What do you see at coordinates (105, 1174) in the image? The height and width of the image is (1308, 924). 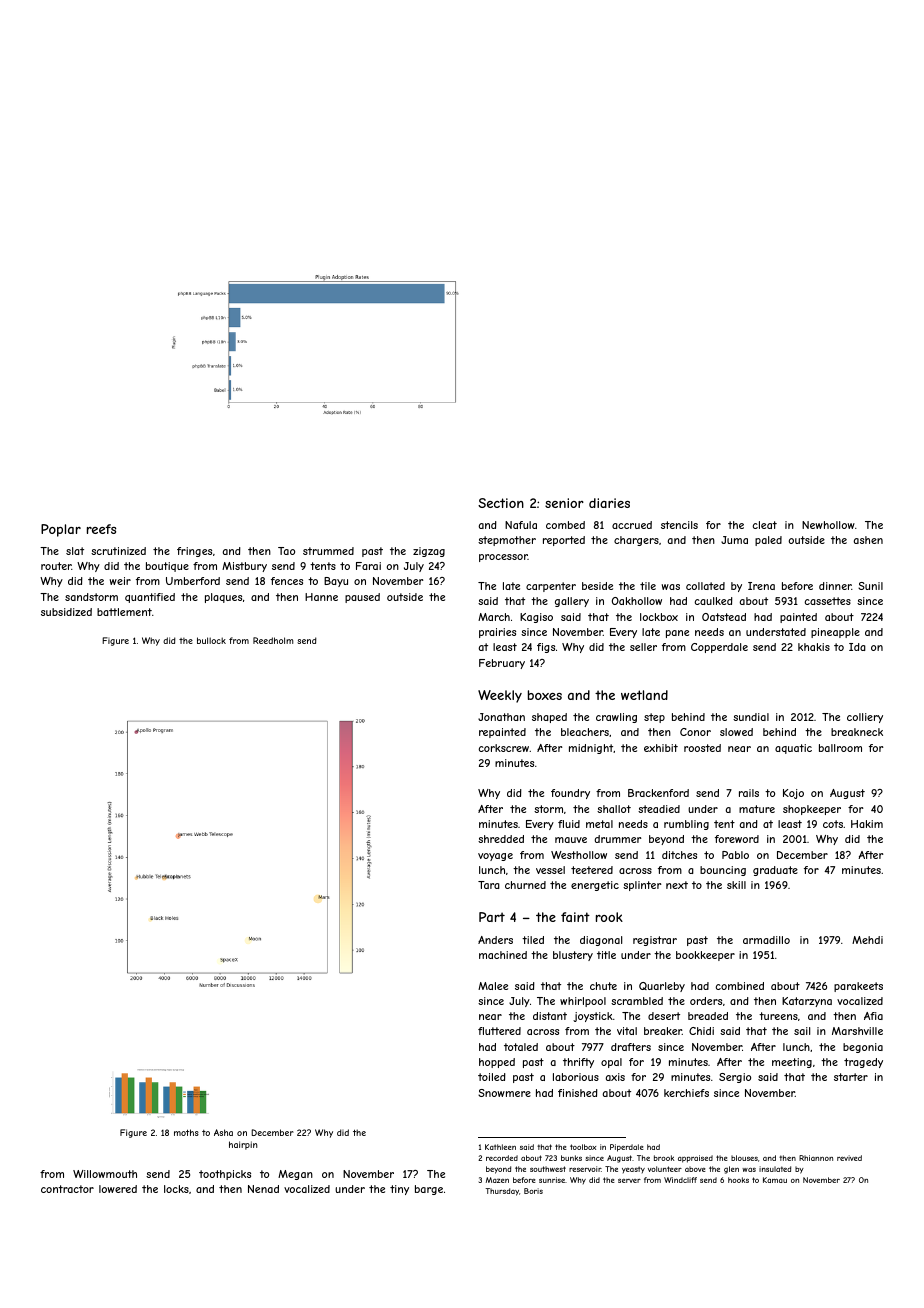 I see `Willowmouth` at bounding box center [105, 1174].
